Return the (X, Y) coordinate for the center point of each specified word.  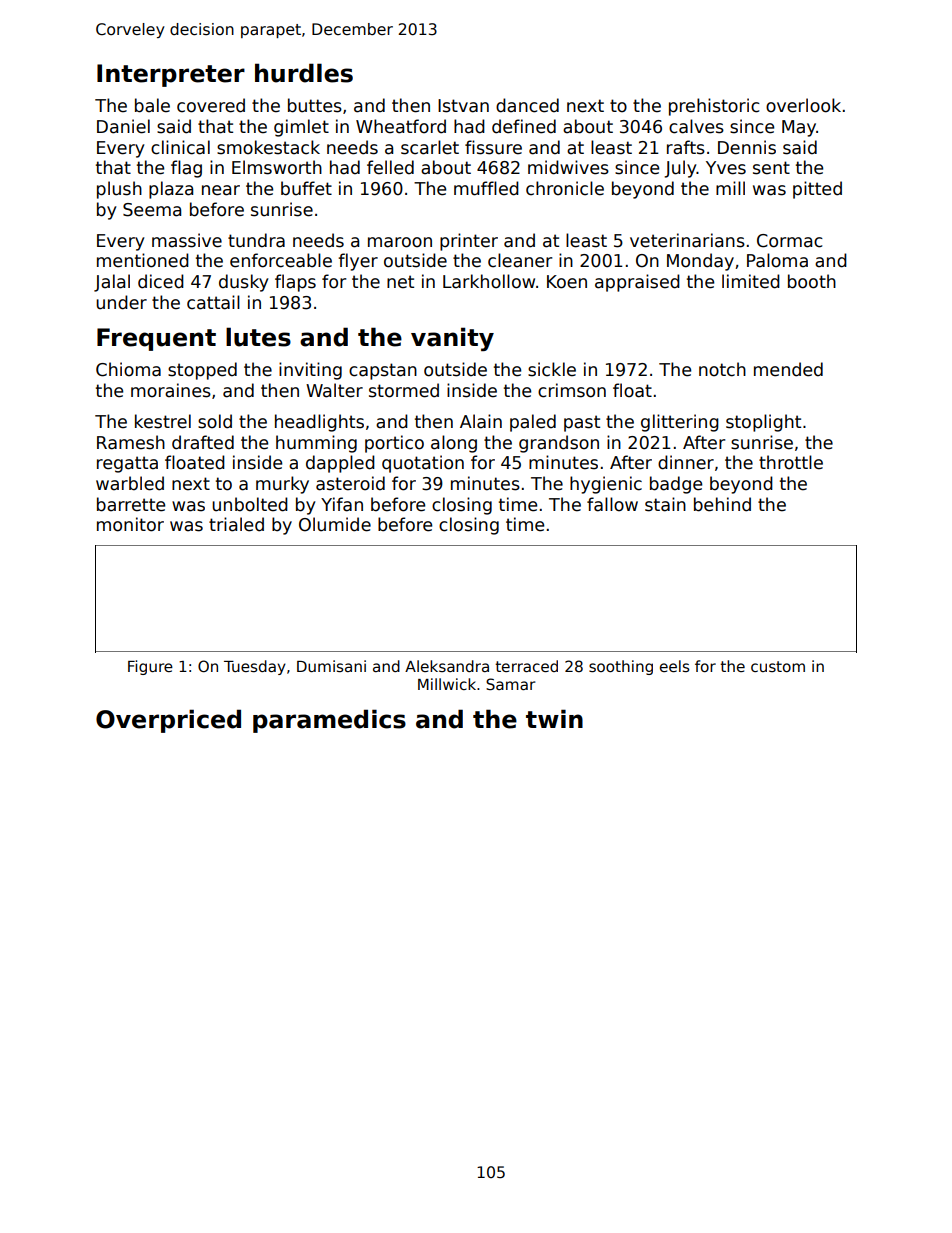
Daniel (123, 126)
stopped (202, 371)
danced (527, 105)
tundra (256, 240)
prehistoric (714, 107)
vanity (452, 339)
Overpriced (168, 721)
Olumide (335, 524)
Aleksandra (447, 666)
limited (751, 281)
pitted (817, 190)
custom (778, 666)
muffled (486, 188)
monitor (130, 524)
